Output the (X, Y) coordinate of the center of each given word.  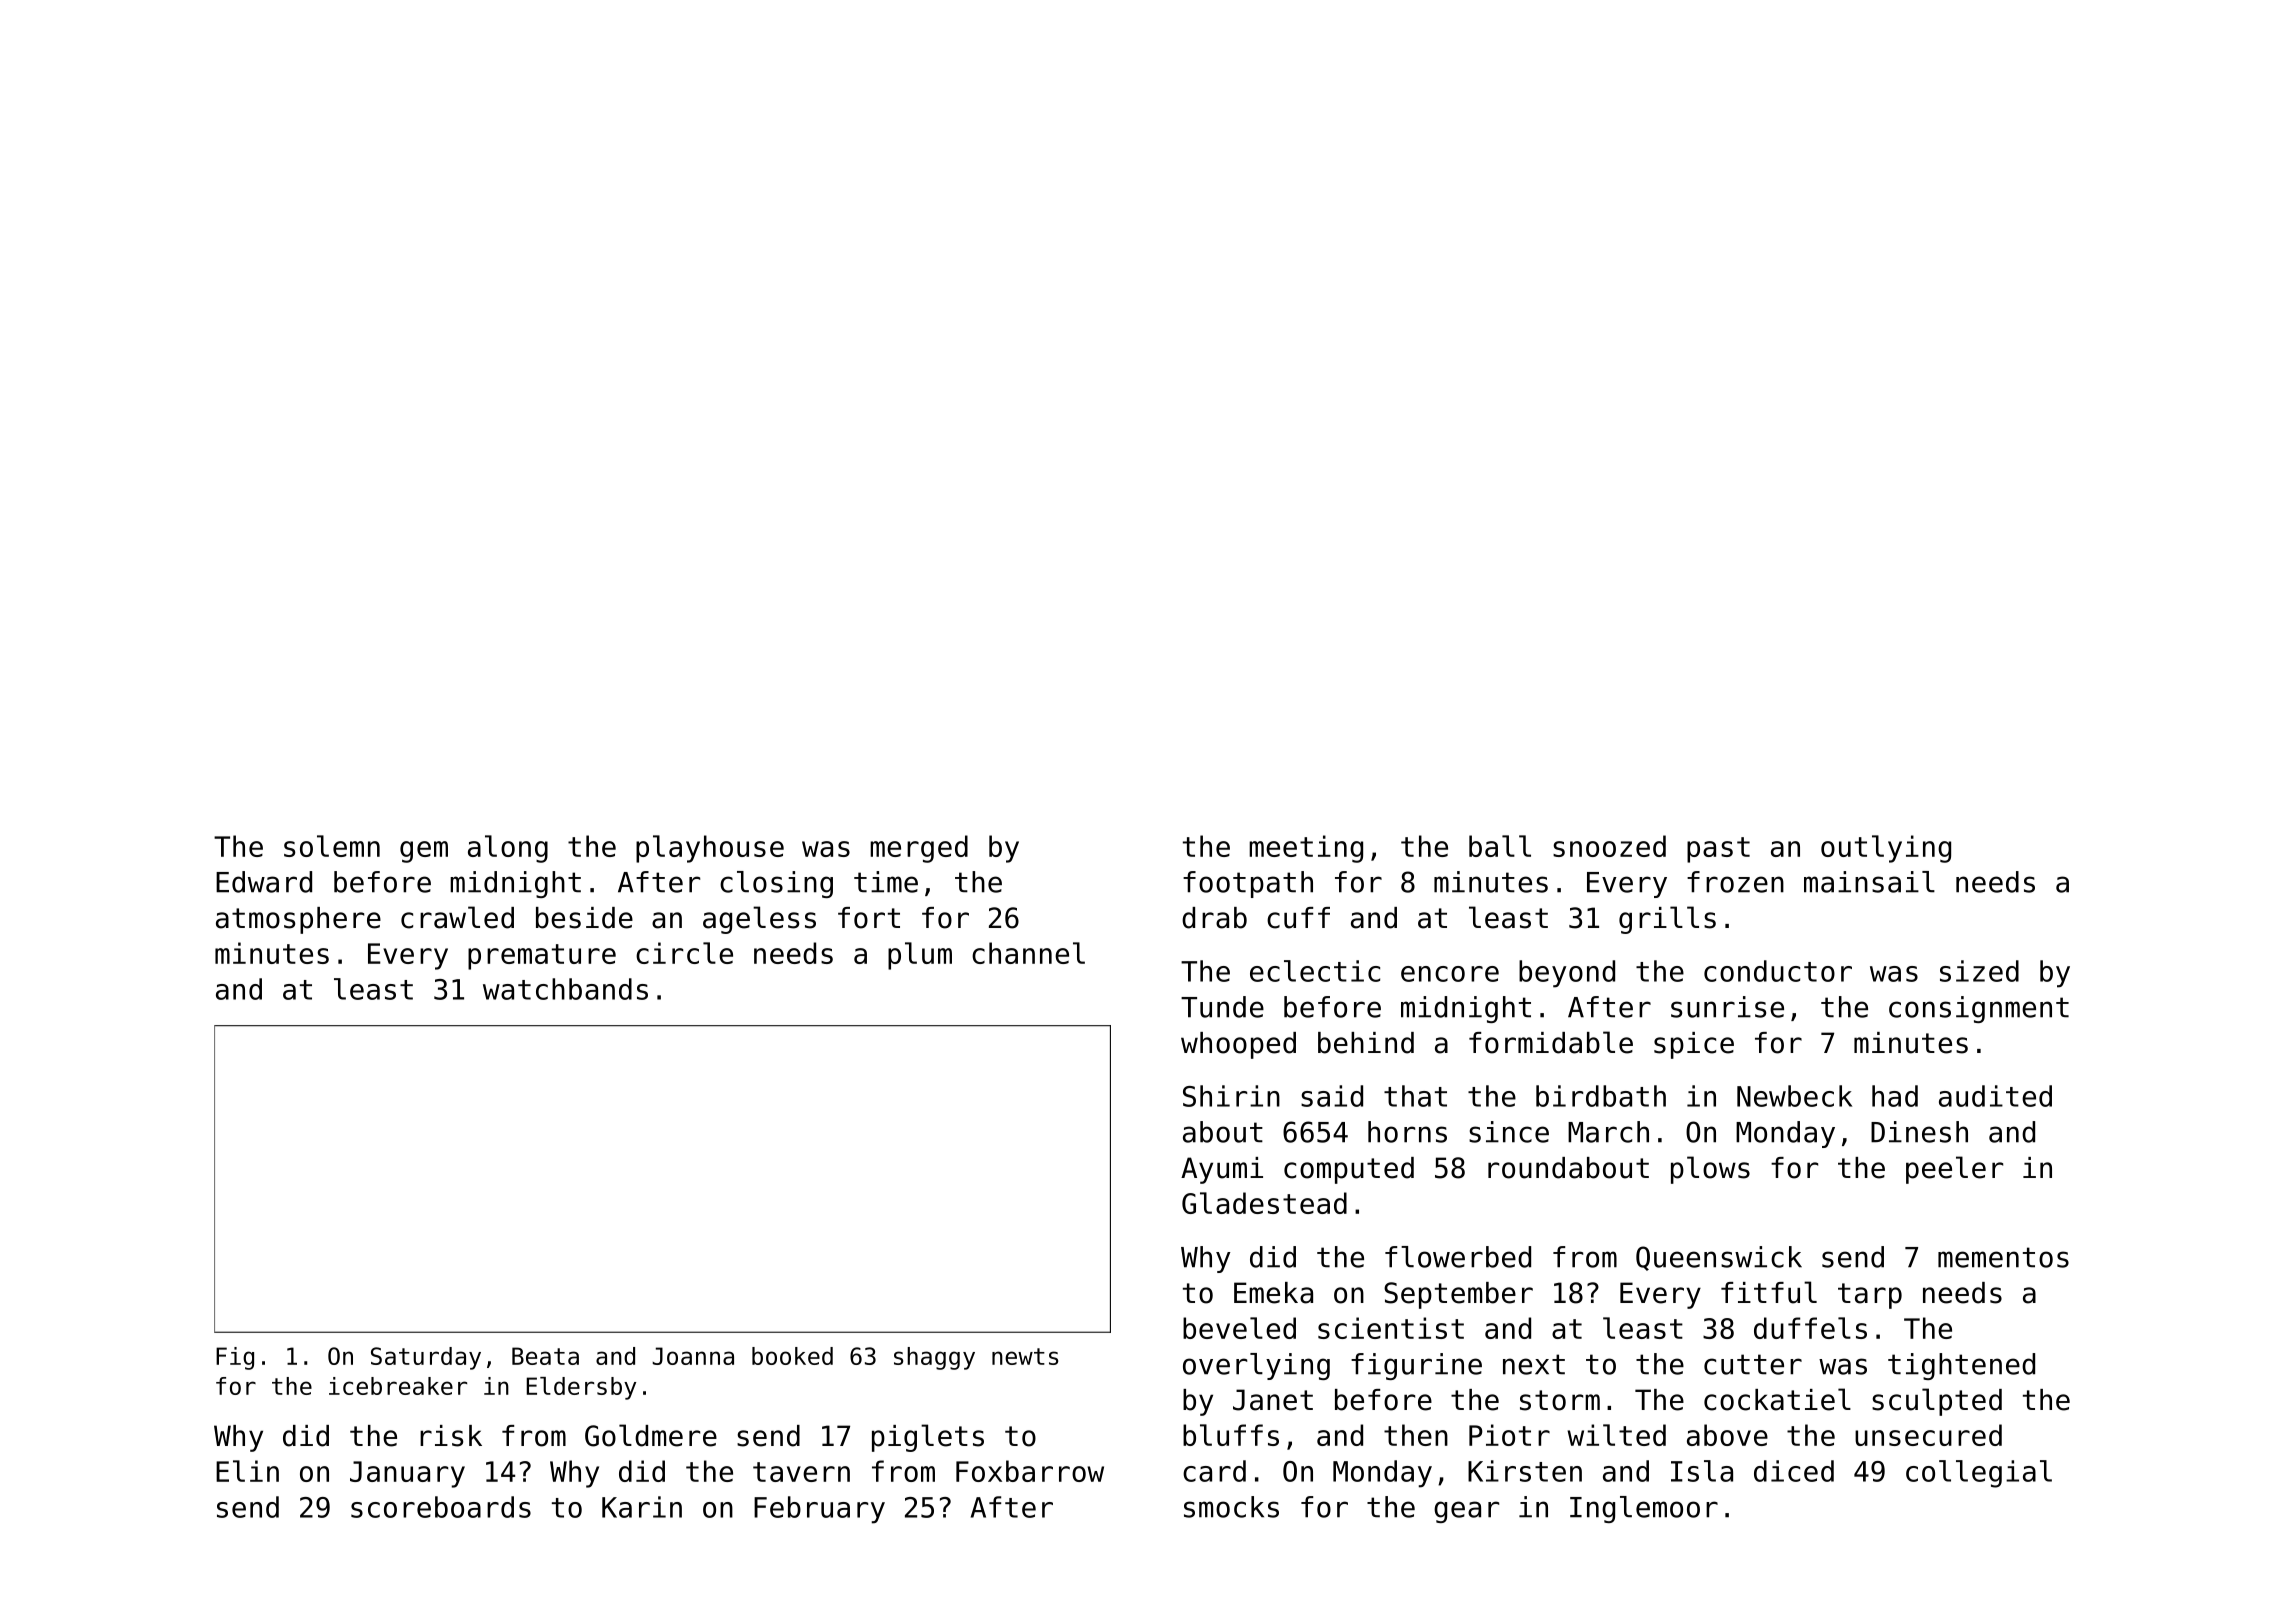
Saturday (426, 1358)
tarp (1870, 1296)
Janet (1273, 1400)
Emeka (1273, 1293)
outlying (1886, 849)
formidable (1551, 1042)
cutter (1753, 1364)
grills (1667, 920)
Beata (545, 1356)
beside (584, 918)
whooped (1238, 1045)
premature (542, 957)
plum (920, 956)
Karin (642, 1507)
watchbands (565, 989)
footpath (1248, 884)
